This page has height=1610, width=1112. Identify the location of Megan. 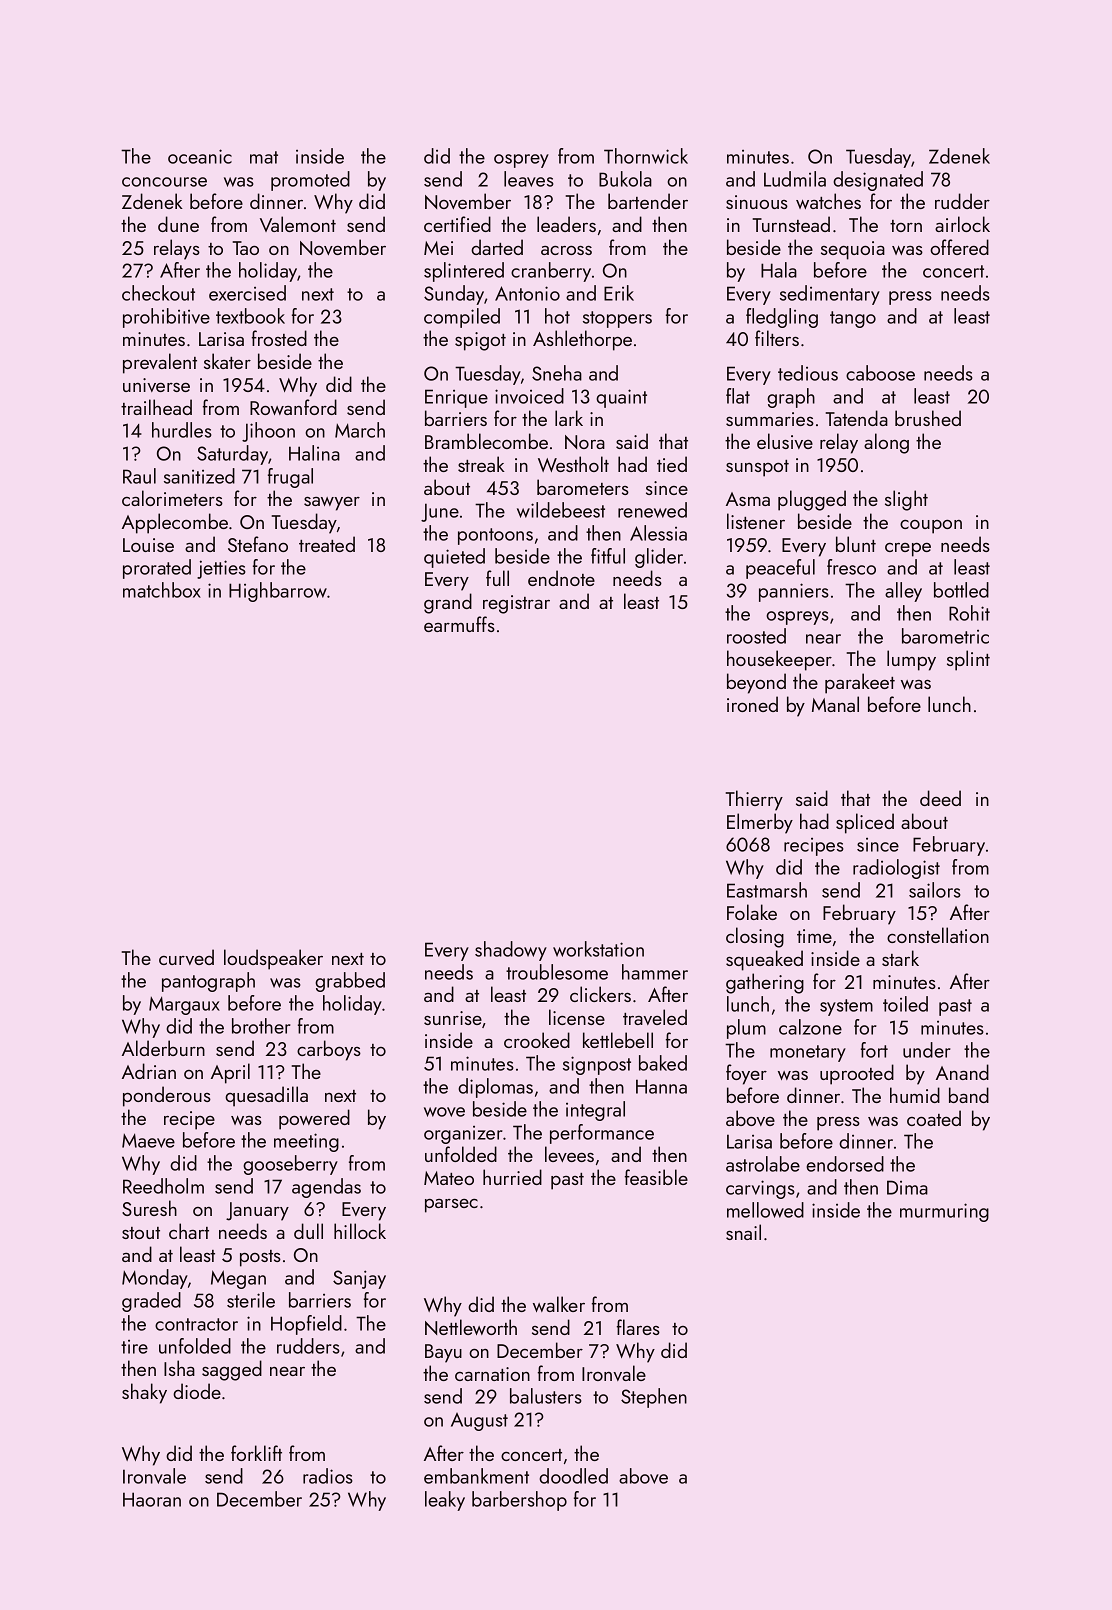
(238, 1279).
